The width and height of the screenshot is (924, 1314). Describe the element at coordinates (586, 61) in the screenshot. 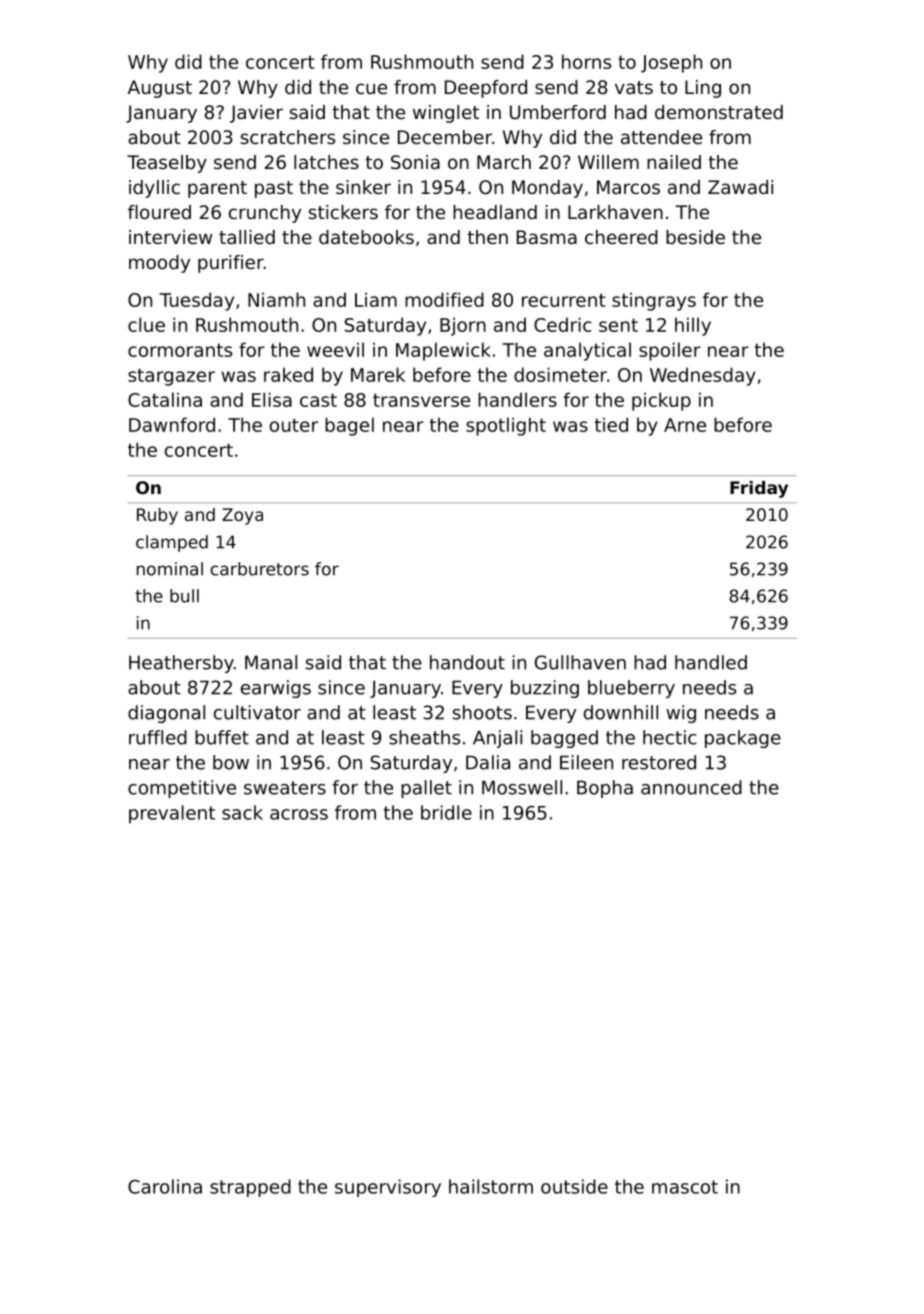

I see `horns` at that location.
